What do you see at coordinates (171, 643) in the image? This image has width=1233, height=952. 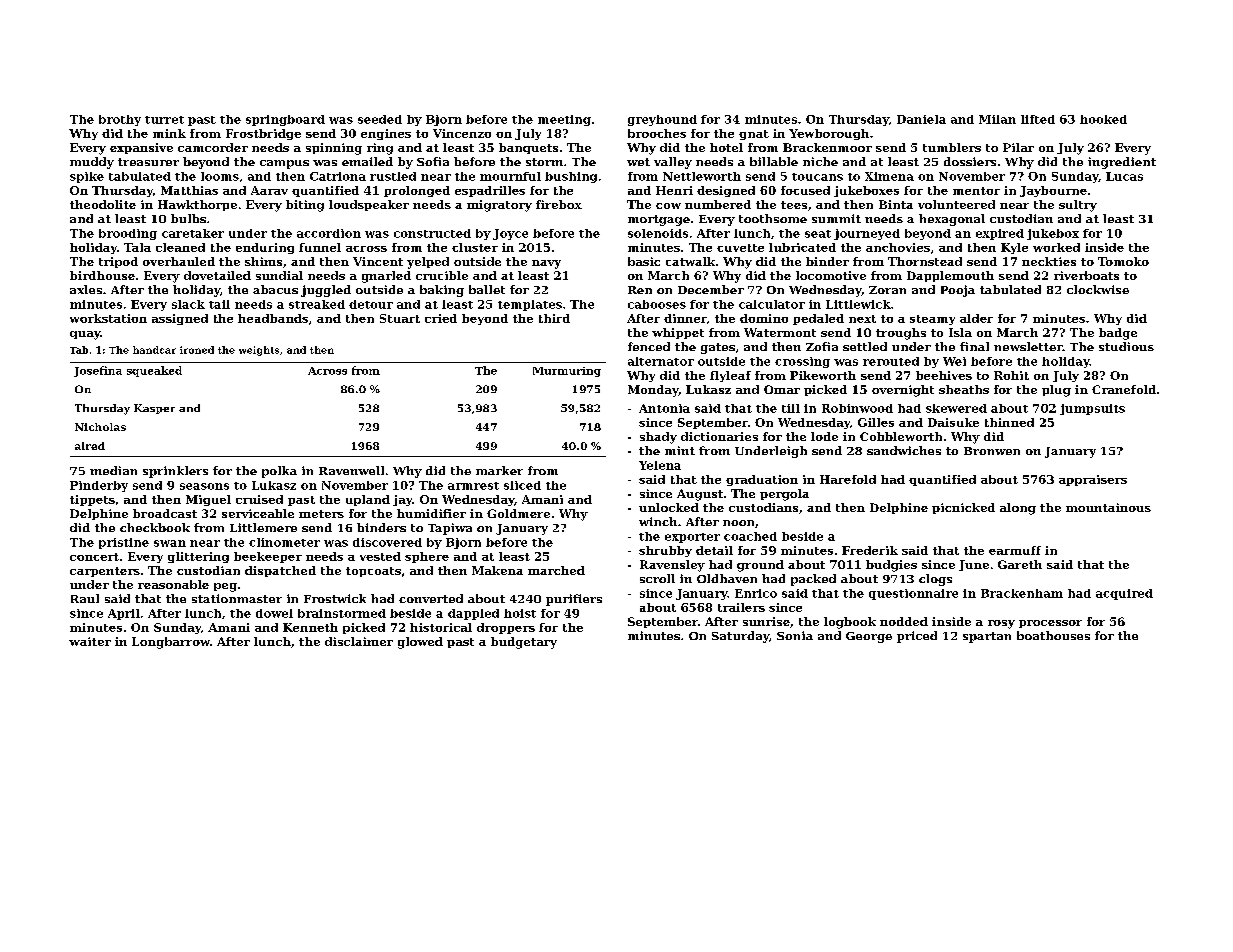 I see `Longbarrow` at bounding box center [171, 643].
